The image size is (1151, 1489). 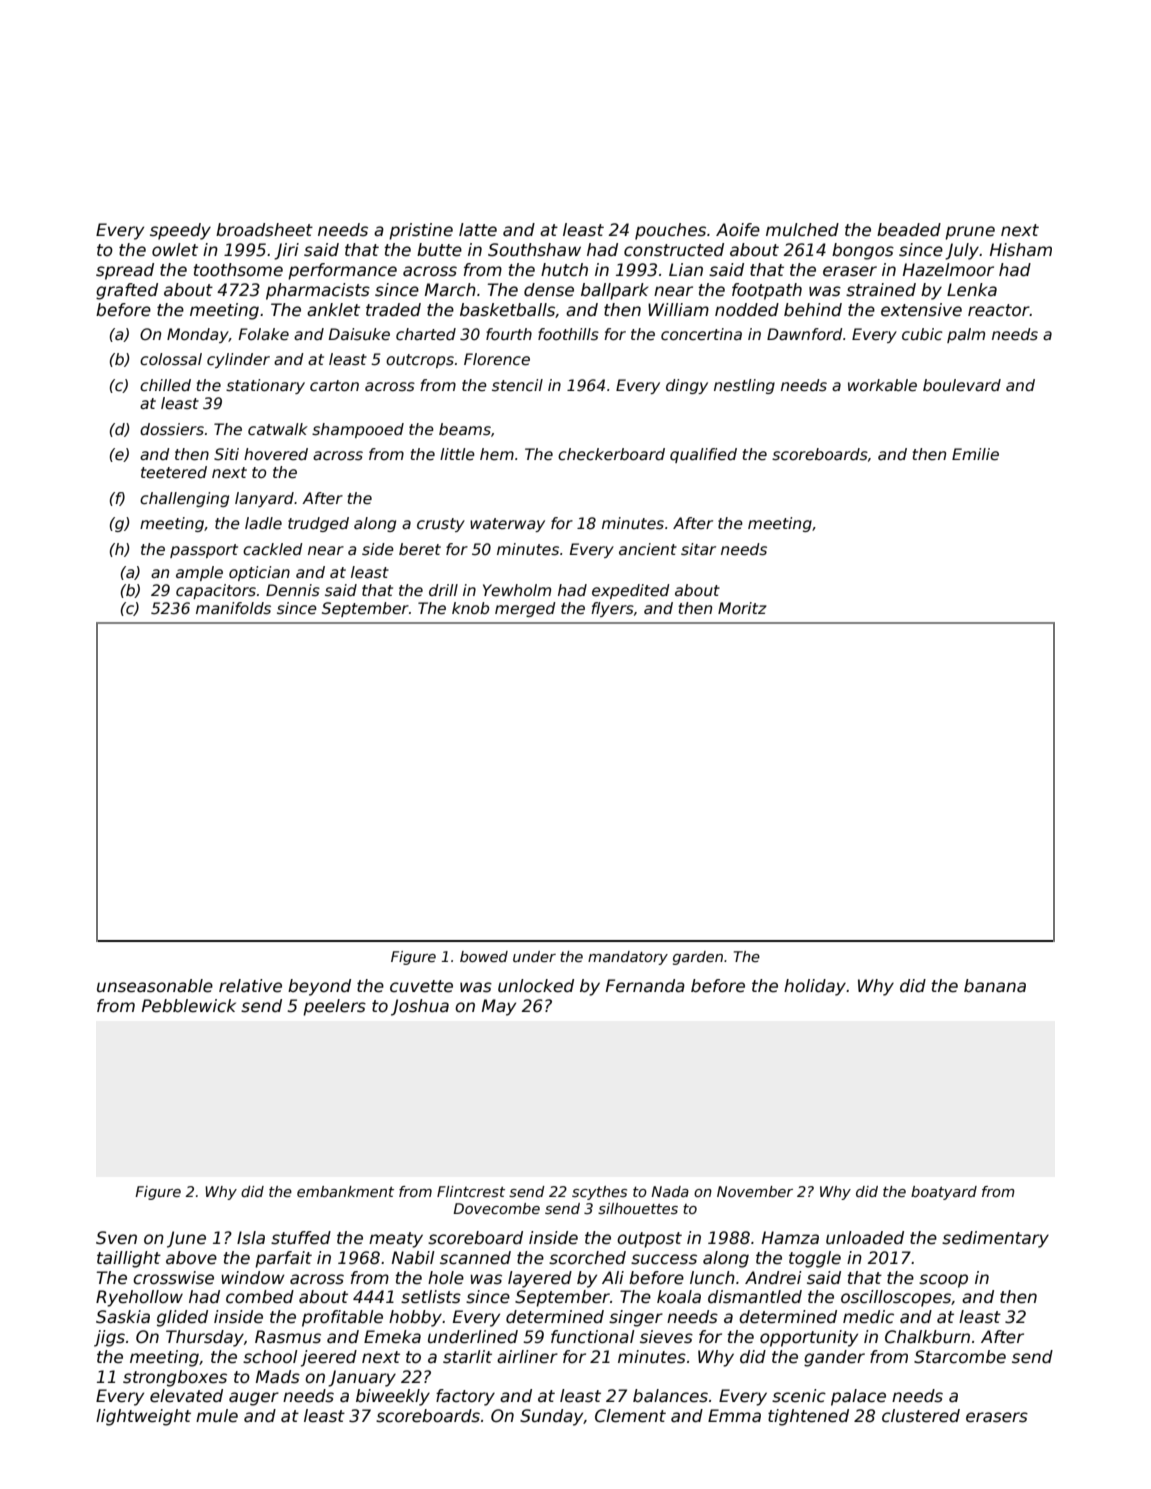 What do you see at coordinates (233, 608) in the screenshot?
I see `manifolds` at bounding box center [233, 608].
